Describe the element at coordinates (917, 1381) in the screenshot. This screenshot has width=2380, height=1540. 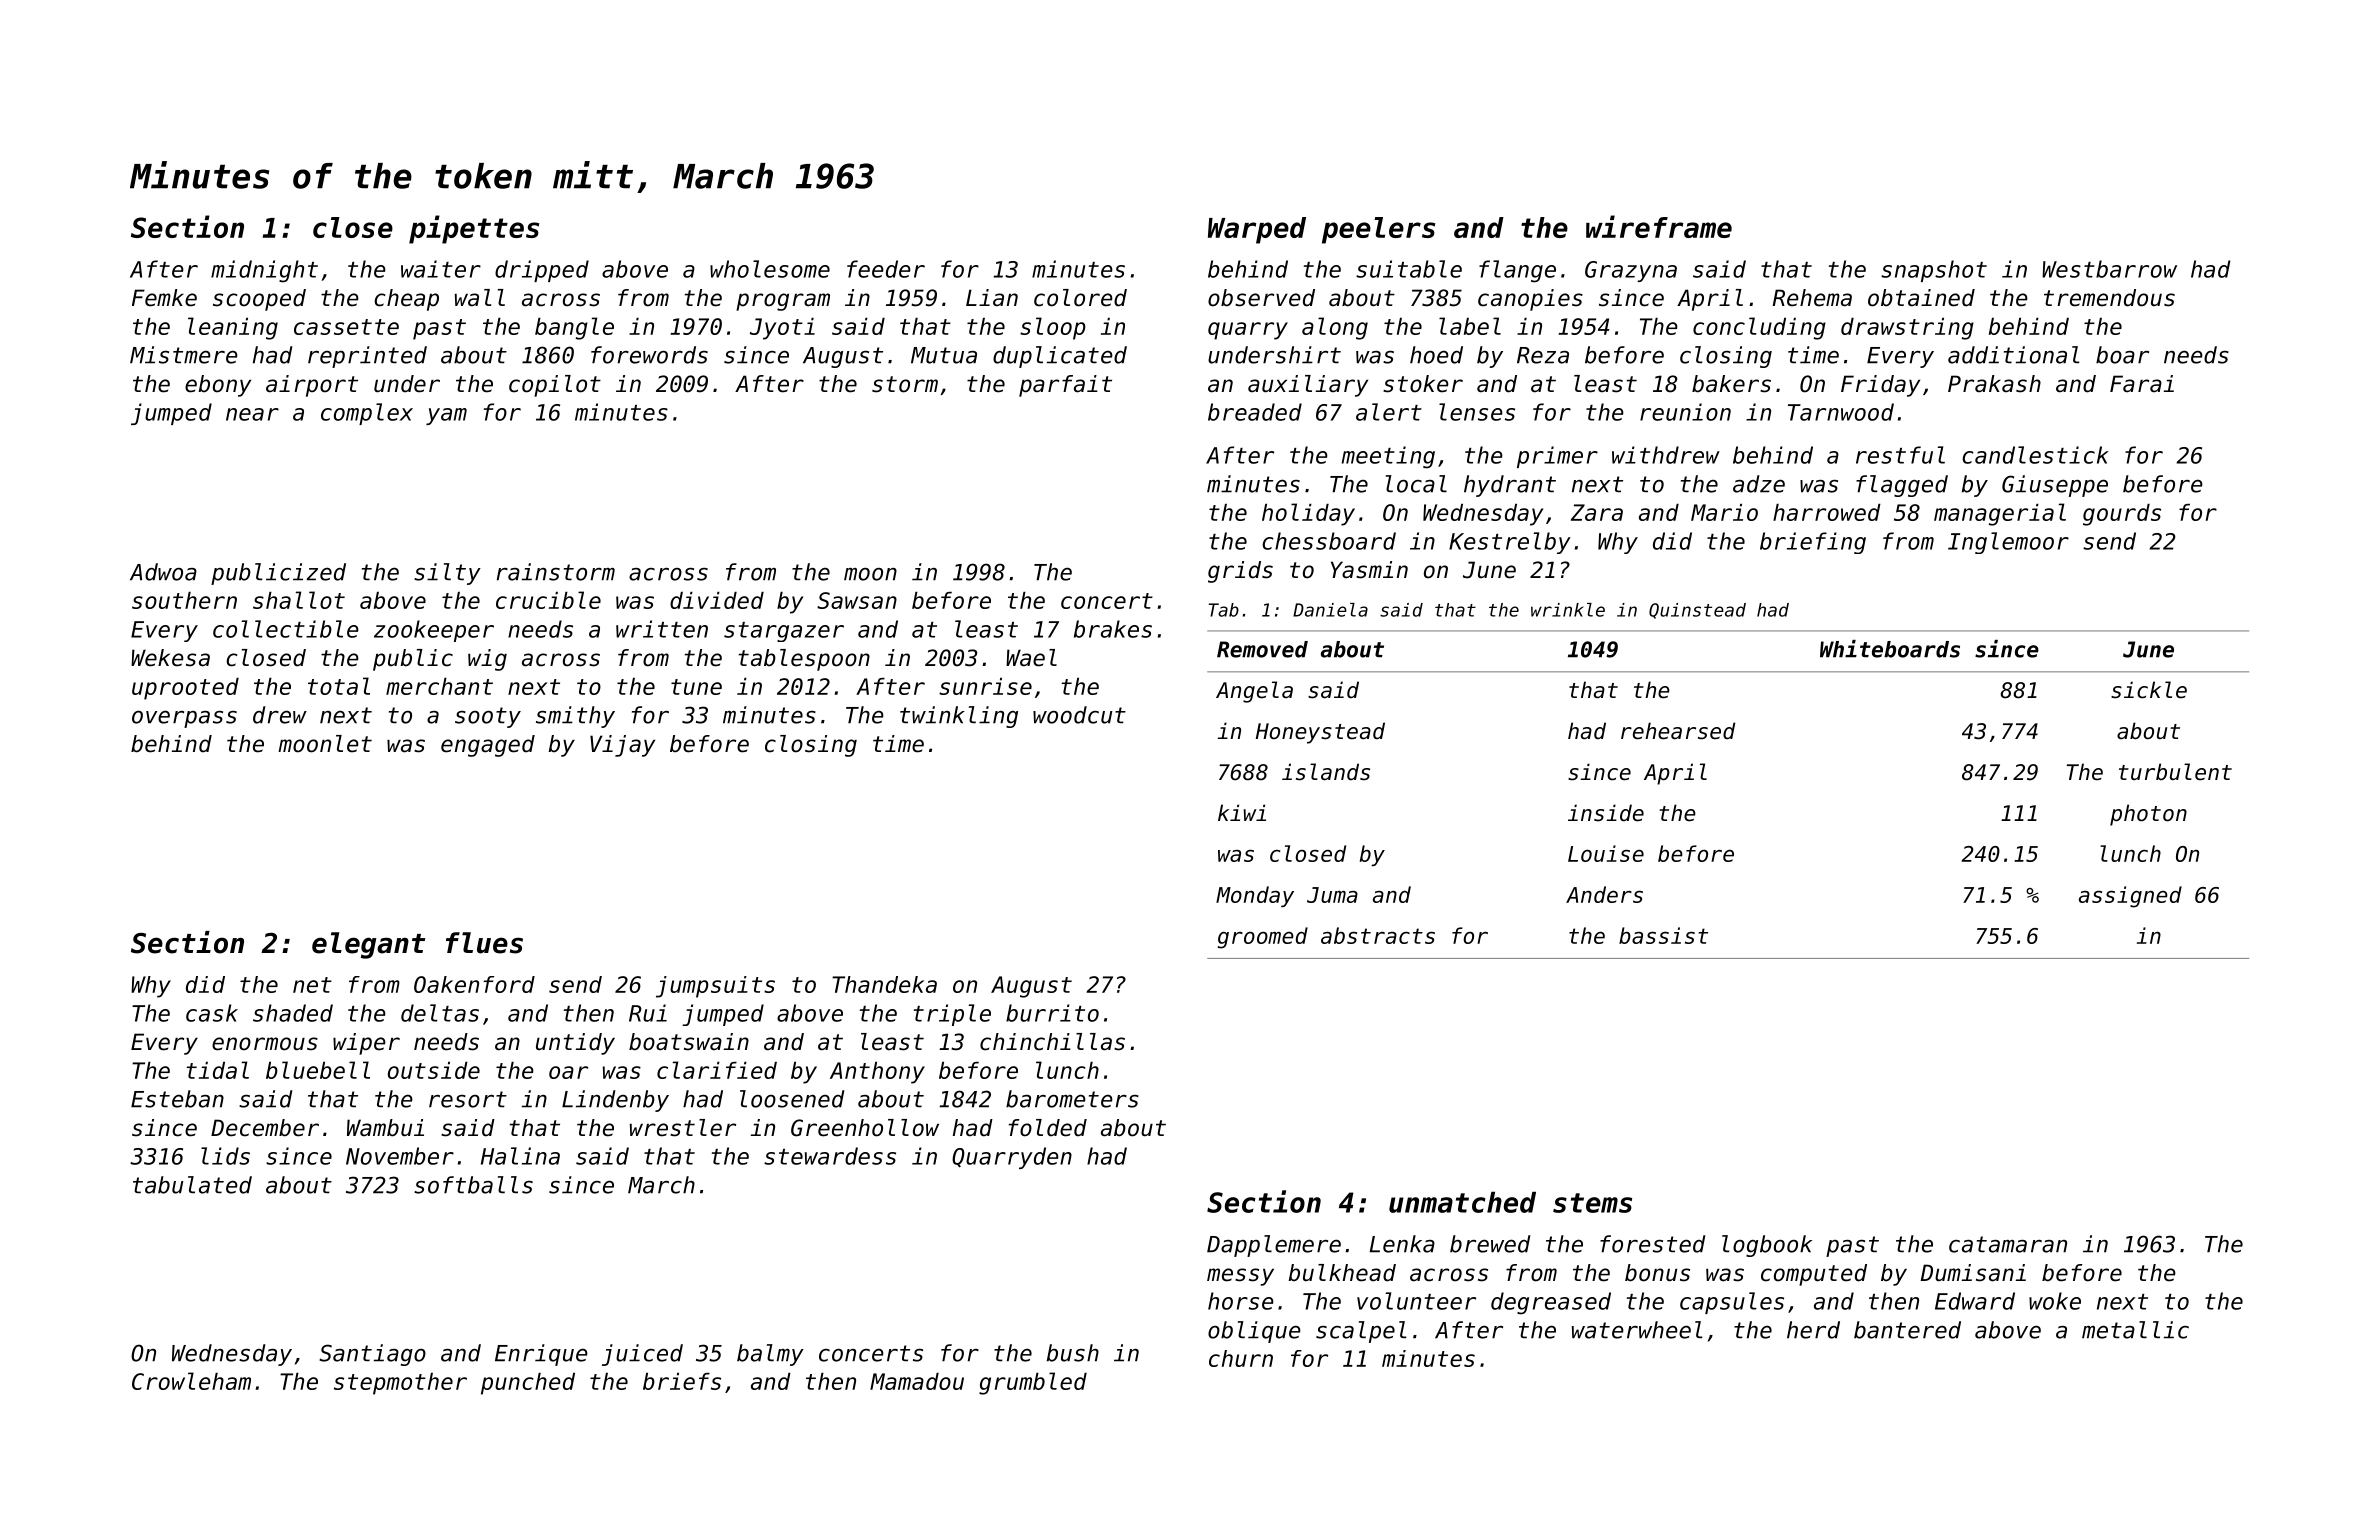
I see `Mamadou` at that location.
